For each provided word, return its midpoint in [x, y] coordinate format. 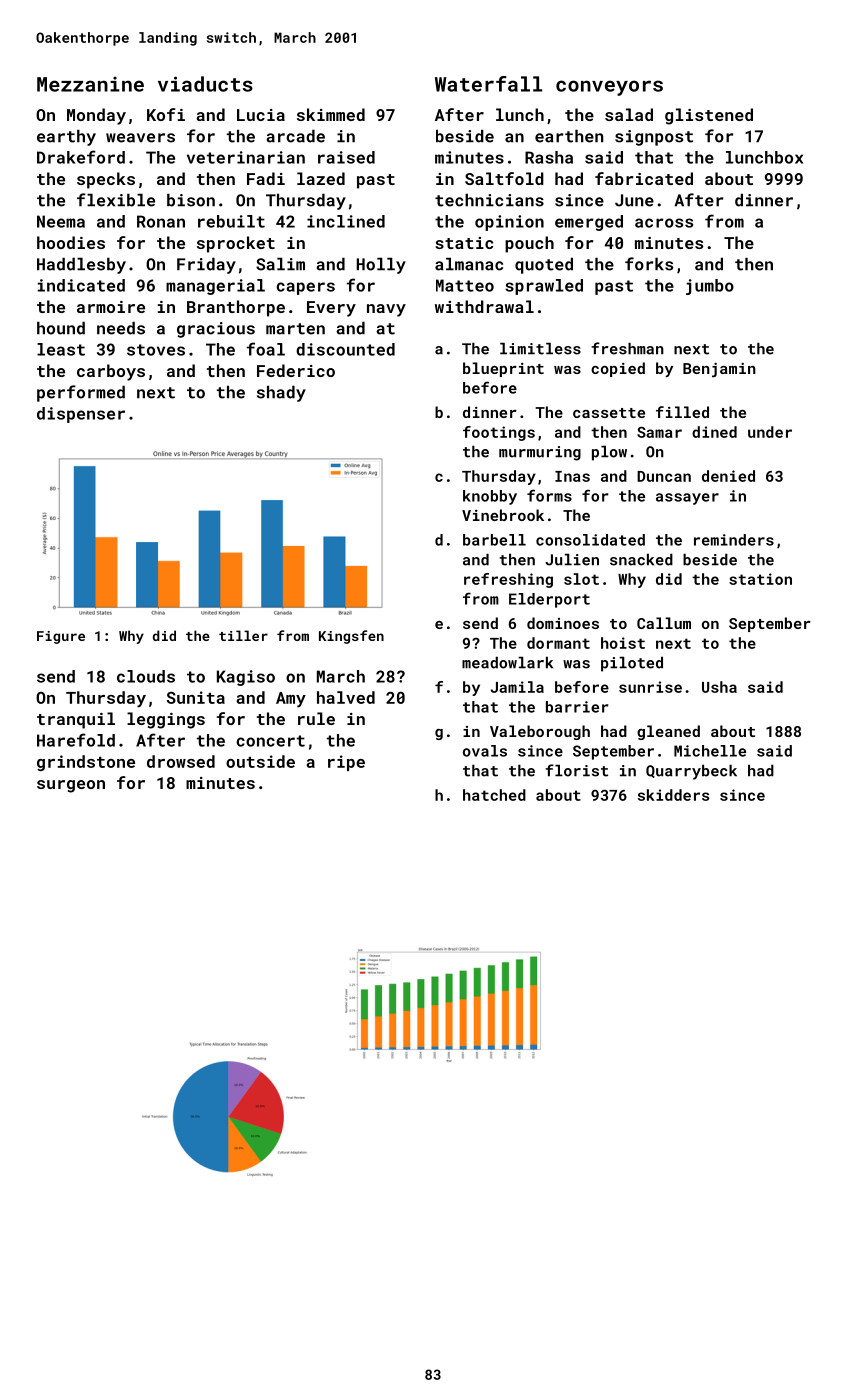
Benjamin [719, 370]
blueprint [503, 369]
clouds [146, 676]
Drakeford [81, 157]
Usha [719, 687]
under [770, 432]
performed [81, 393]
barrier [577, 707]
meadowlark [507, 663]
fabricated [644, 178]
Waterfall [488, 84]
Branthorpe [236, 308]
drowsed [181, 761]
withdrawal [484, 306]
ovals [485, 751]
